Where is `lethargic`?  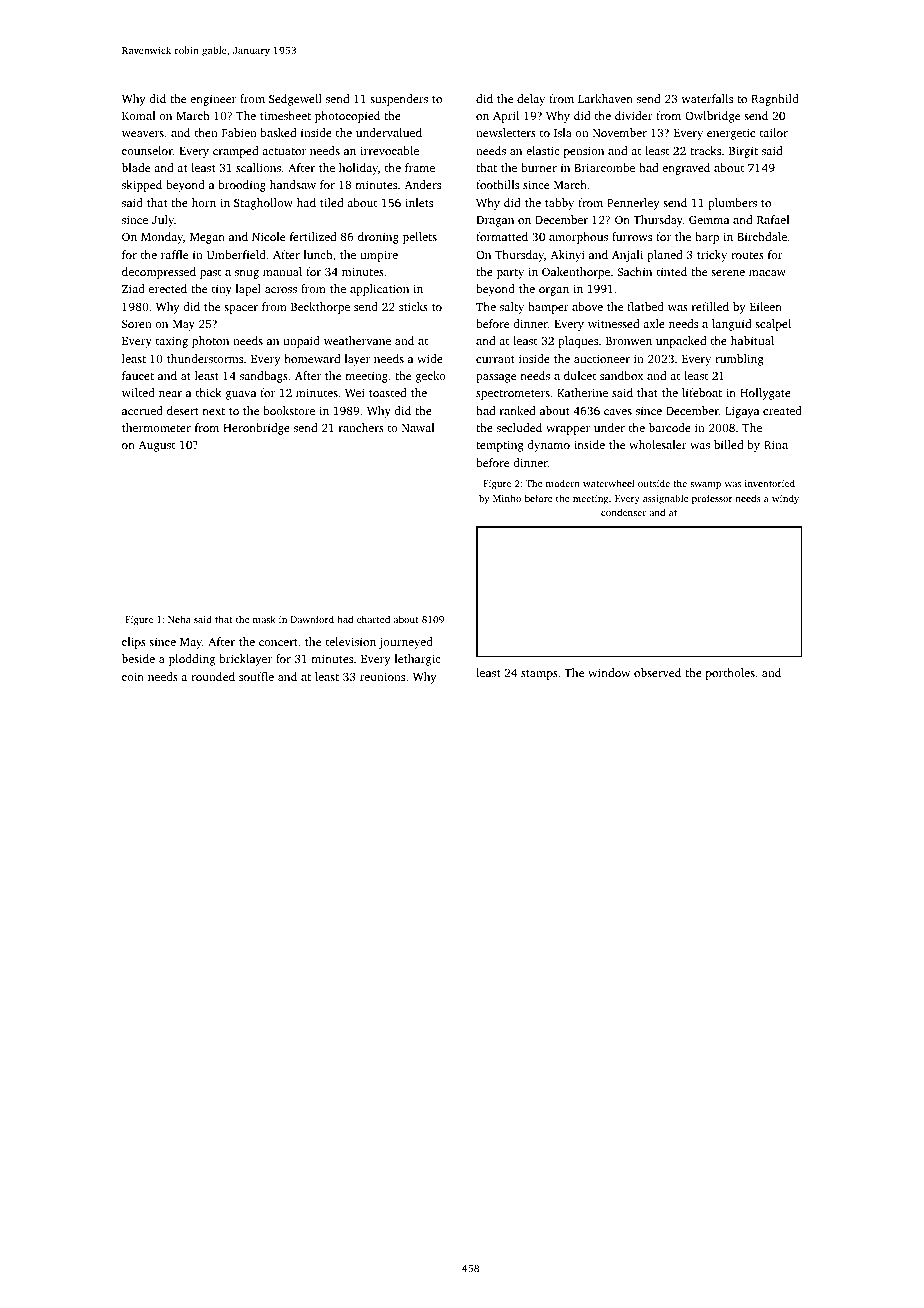
lethargic is located at coordinates (418, 660).
